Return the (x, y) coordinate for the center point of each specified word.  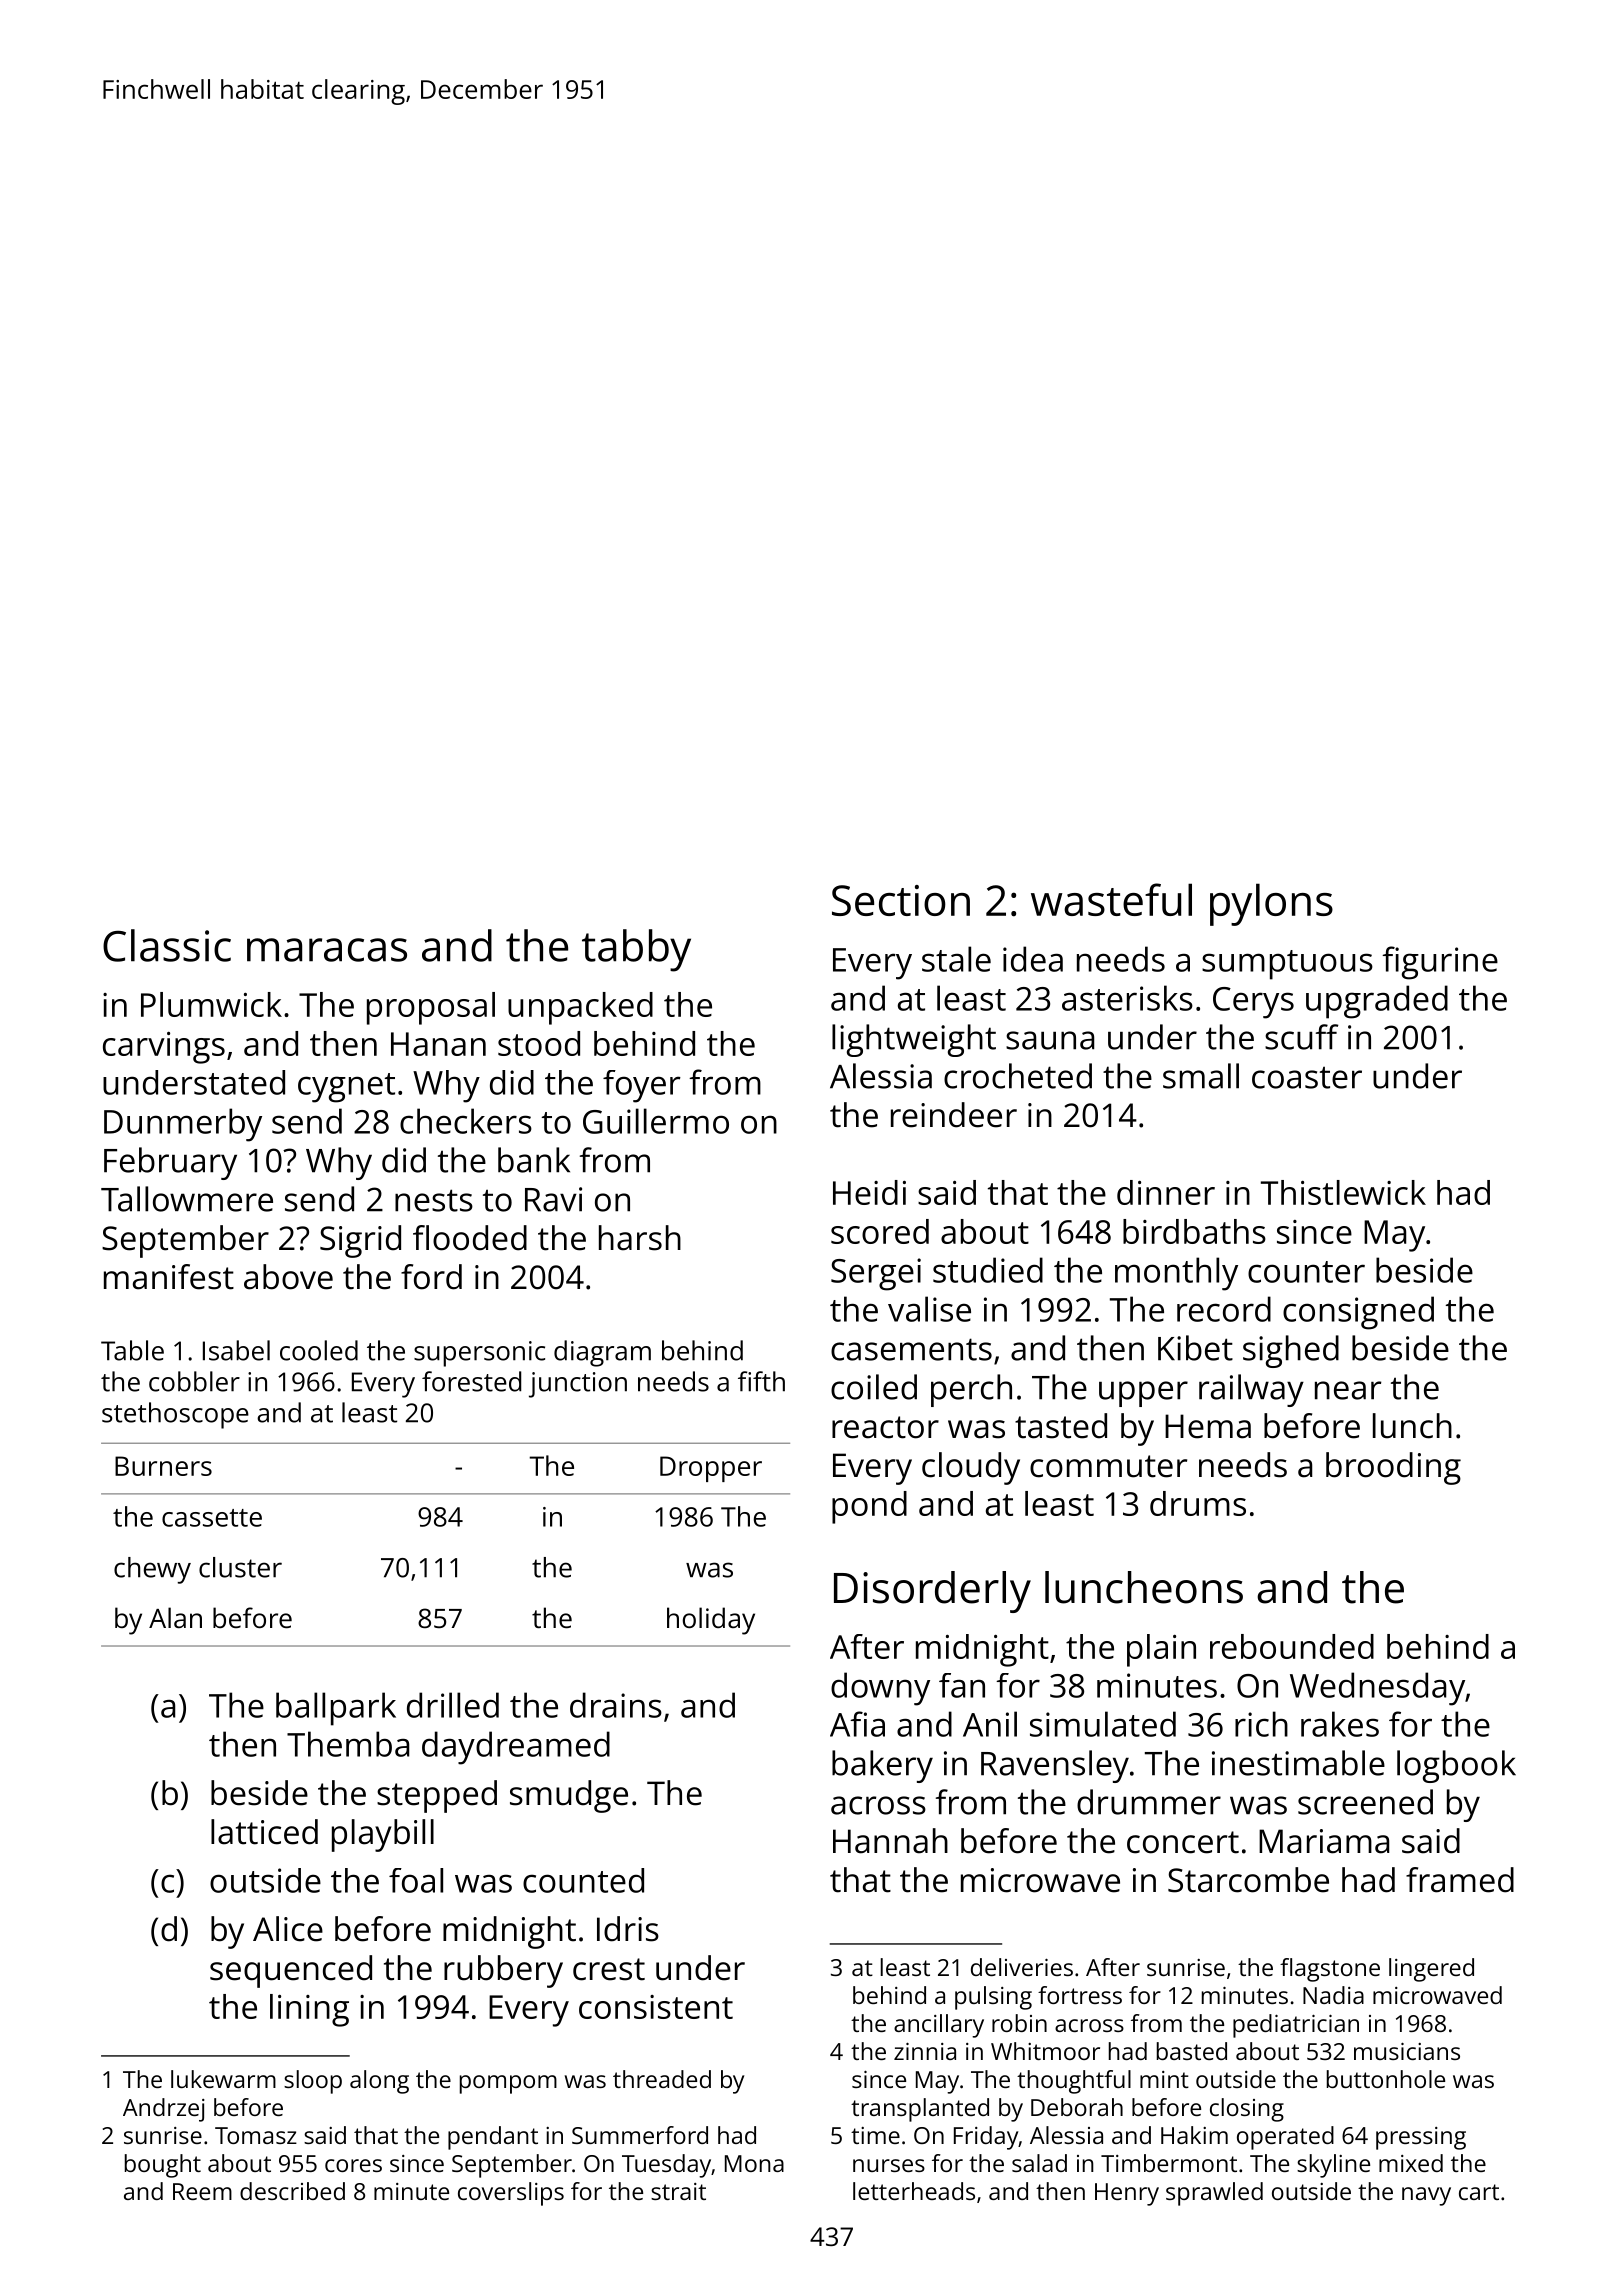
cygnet (346, 1088)
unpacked (580, 1008)
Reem (202, 2191)
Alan (175, 1617)
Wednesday (1377, 1689)
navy (1426, 2196)
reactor (885, 1427)
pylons (1271, 904)
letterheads (914, 2191)
